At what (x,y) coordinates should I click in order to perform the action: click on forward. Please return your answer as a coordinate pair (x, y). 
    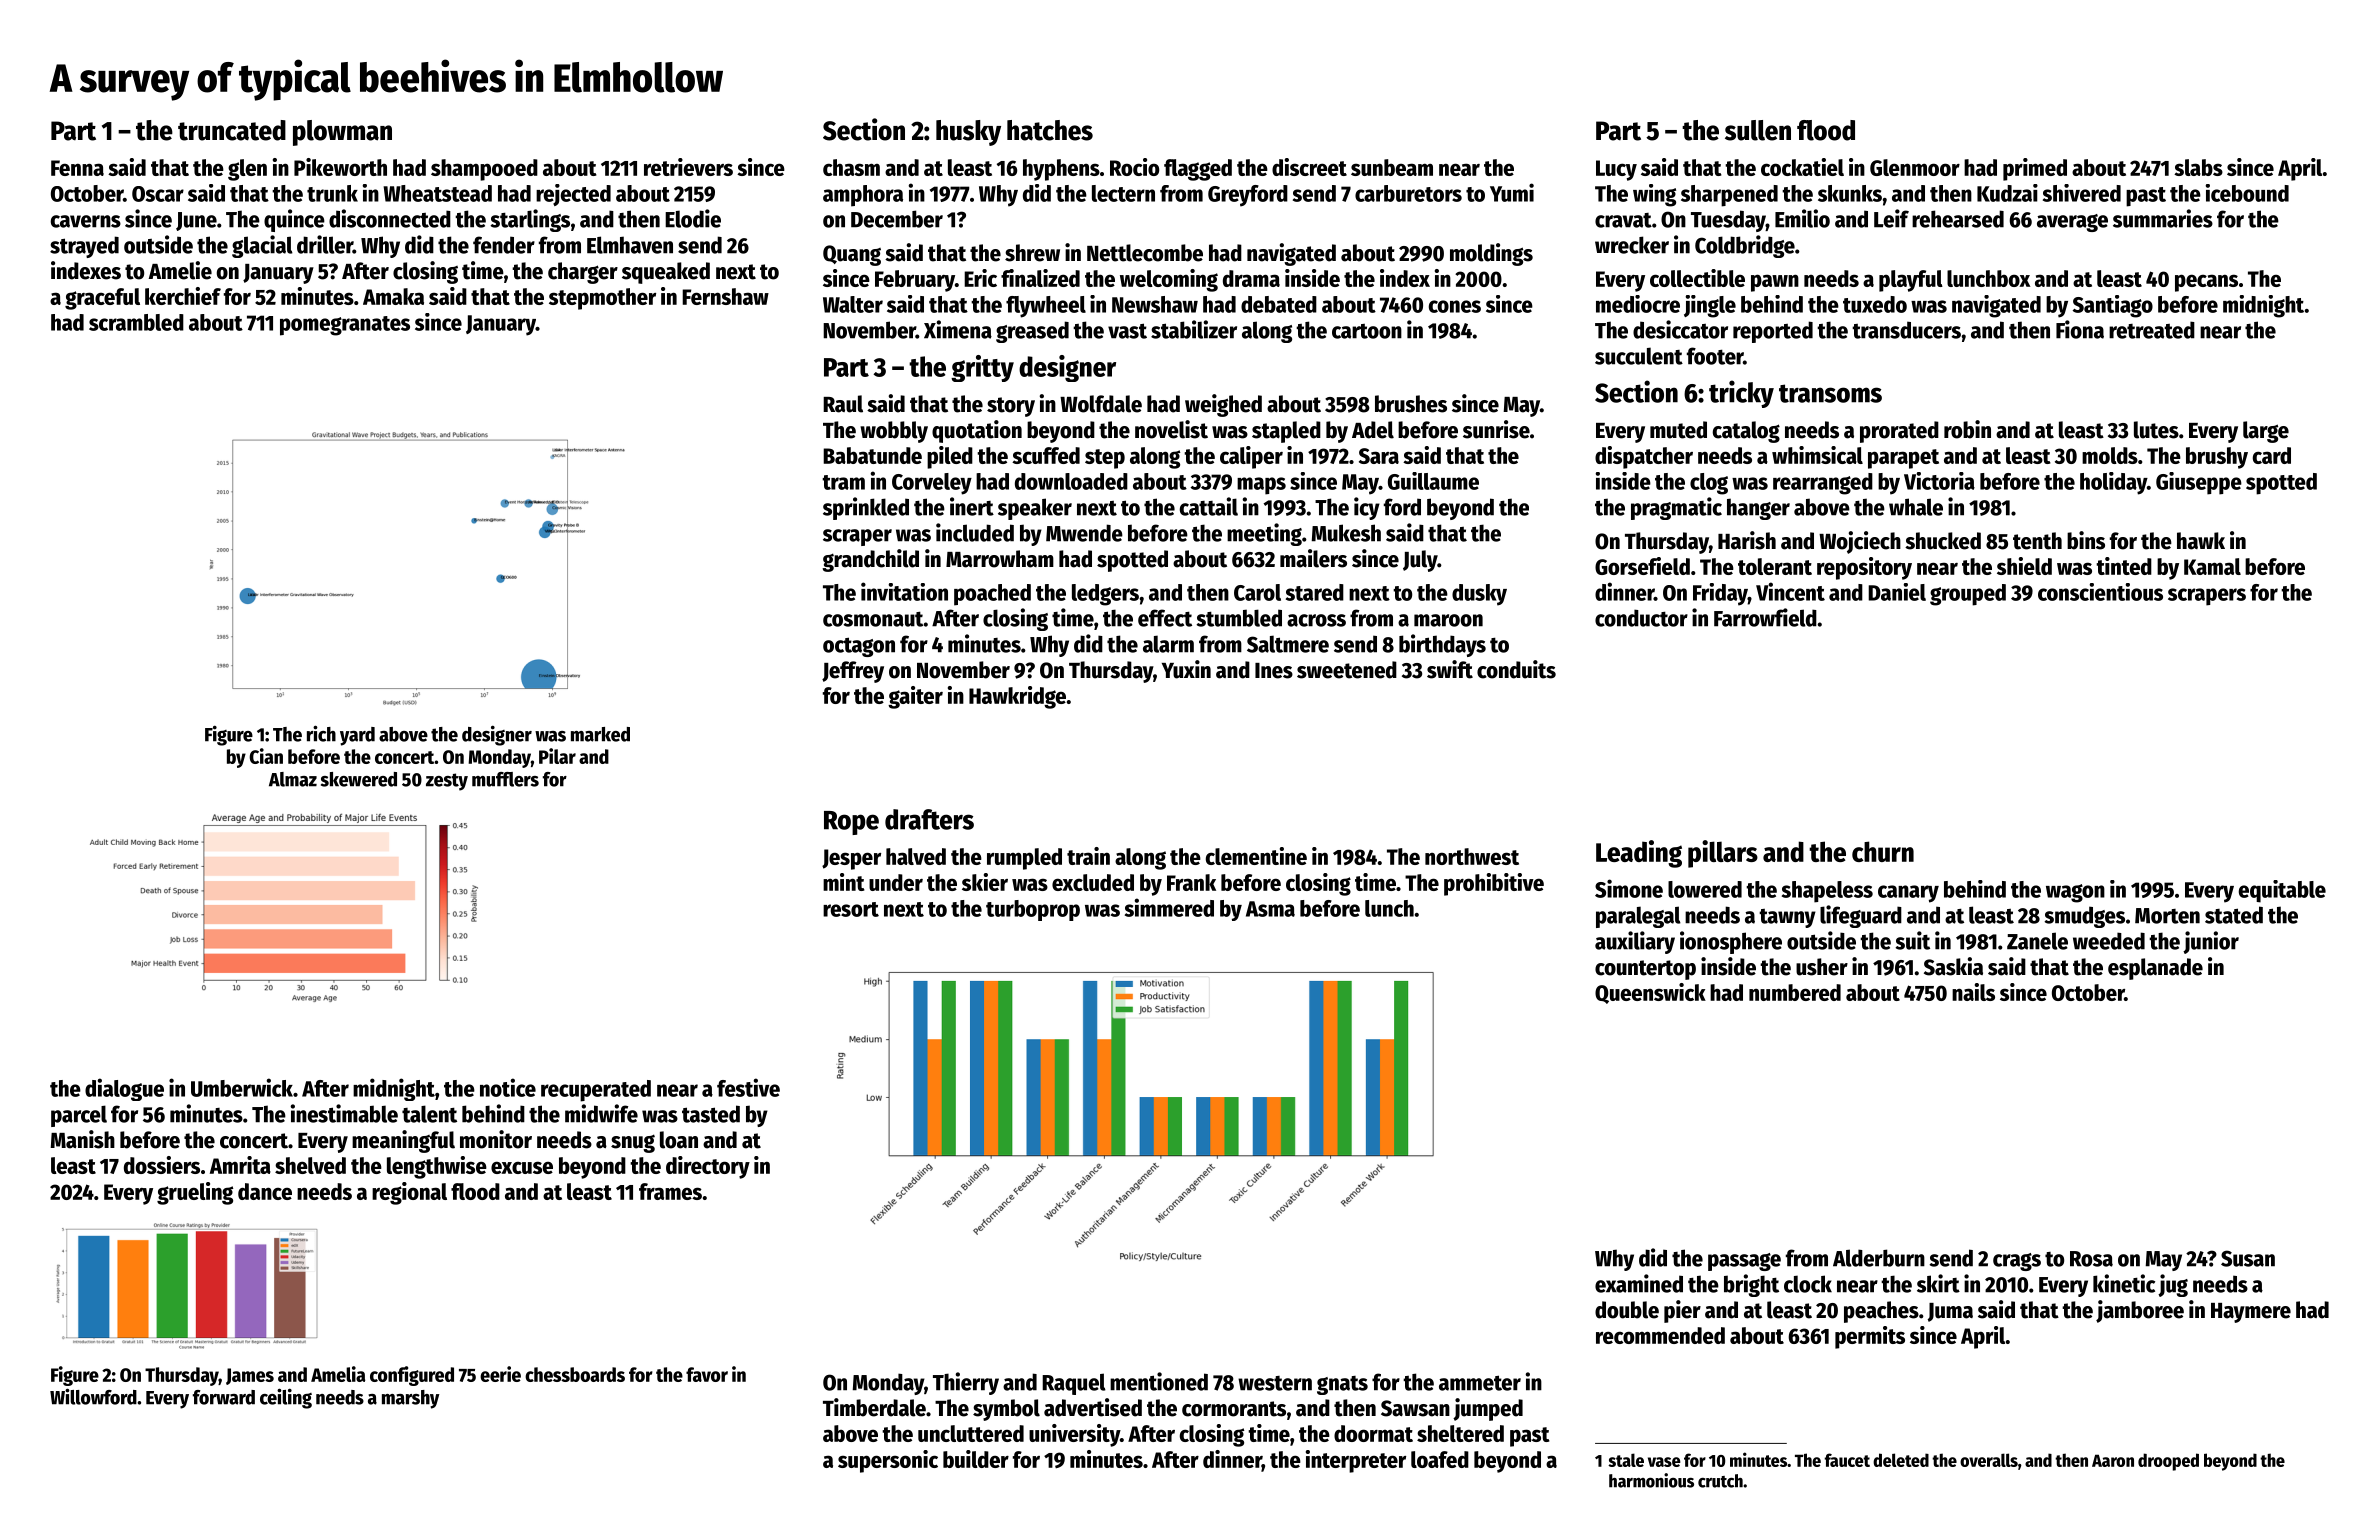
    Looking at the image, I should click on (224, 1397).
